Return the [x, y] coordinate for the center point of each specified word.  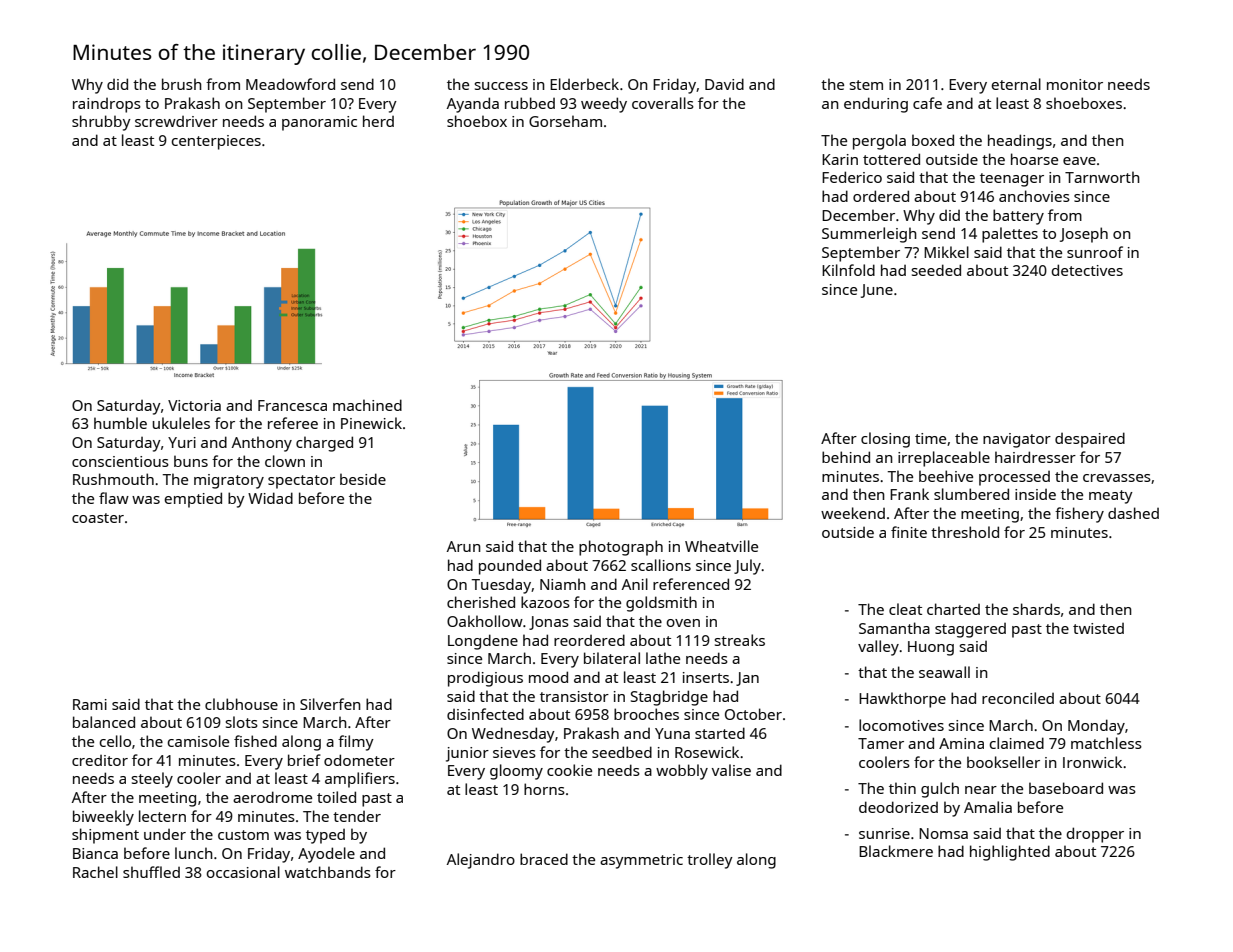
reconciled [1018, 698]
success [501, 86]
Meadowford [290, 84]
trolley [710, 861]
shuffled [151, 872]
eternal [1016, 84]
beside [363, 479]
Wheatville [721, 546]
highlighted [1010, 853]
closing [885, 440]
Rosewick [707, 752]
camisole [198, 741]
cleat [905, 609]
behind [846, 457]
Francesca [292, 405]
